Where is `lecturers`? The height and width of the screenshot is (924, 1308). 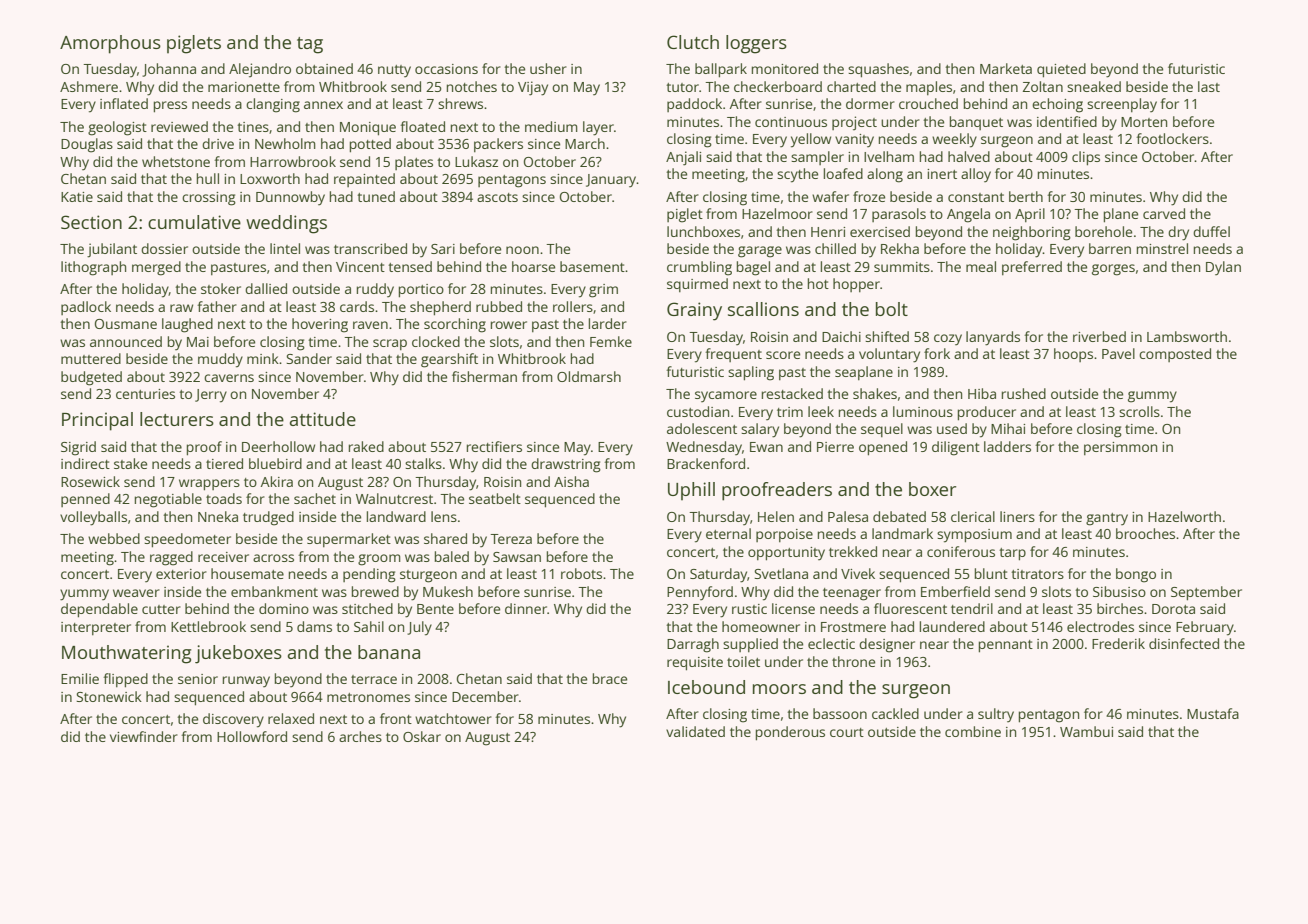 lecturers is located at coordinates (177, 419).
